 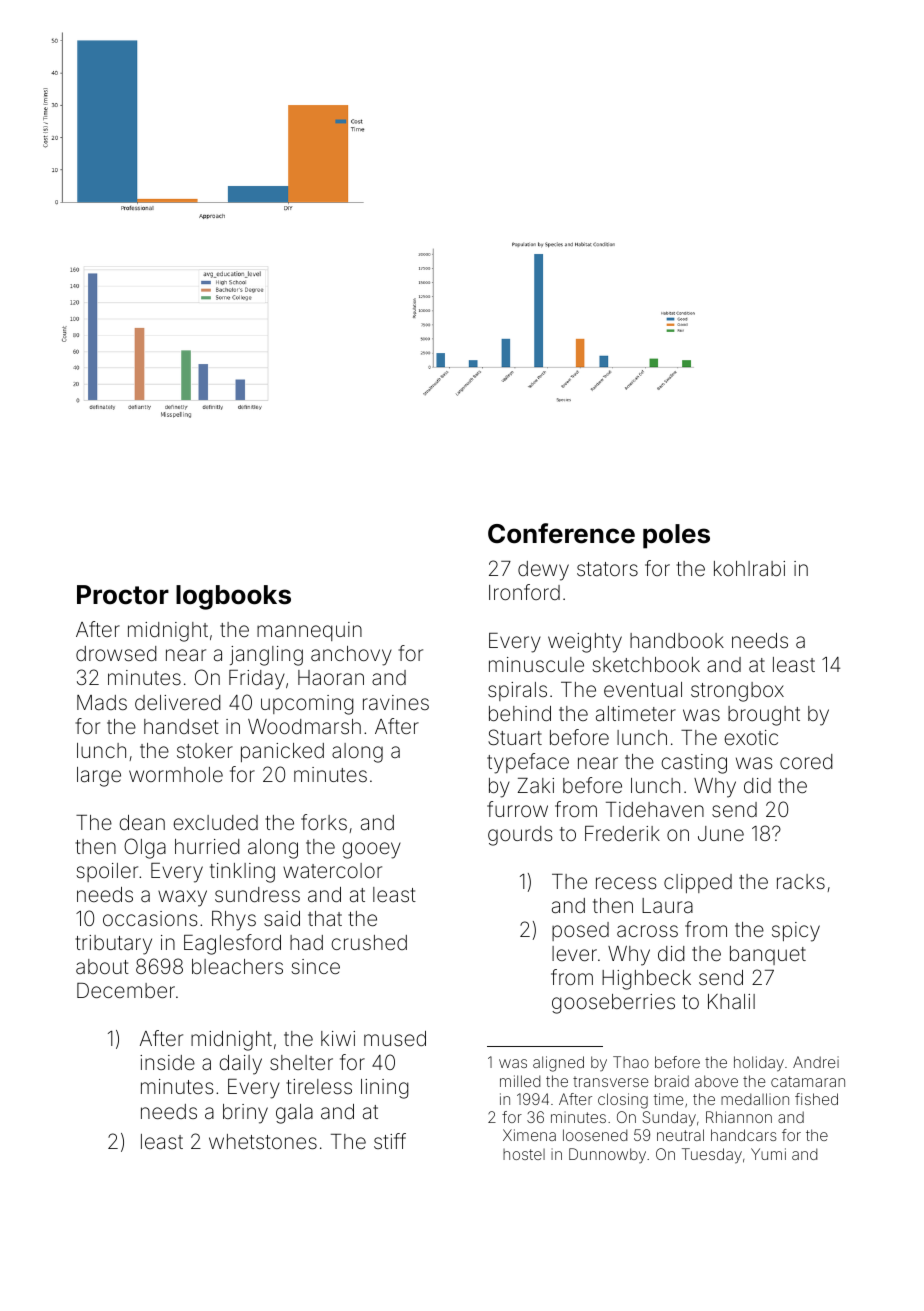 I want to click on kohlrabi, so click(x=749, y=568).
